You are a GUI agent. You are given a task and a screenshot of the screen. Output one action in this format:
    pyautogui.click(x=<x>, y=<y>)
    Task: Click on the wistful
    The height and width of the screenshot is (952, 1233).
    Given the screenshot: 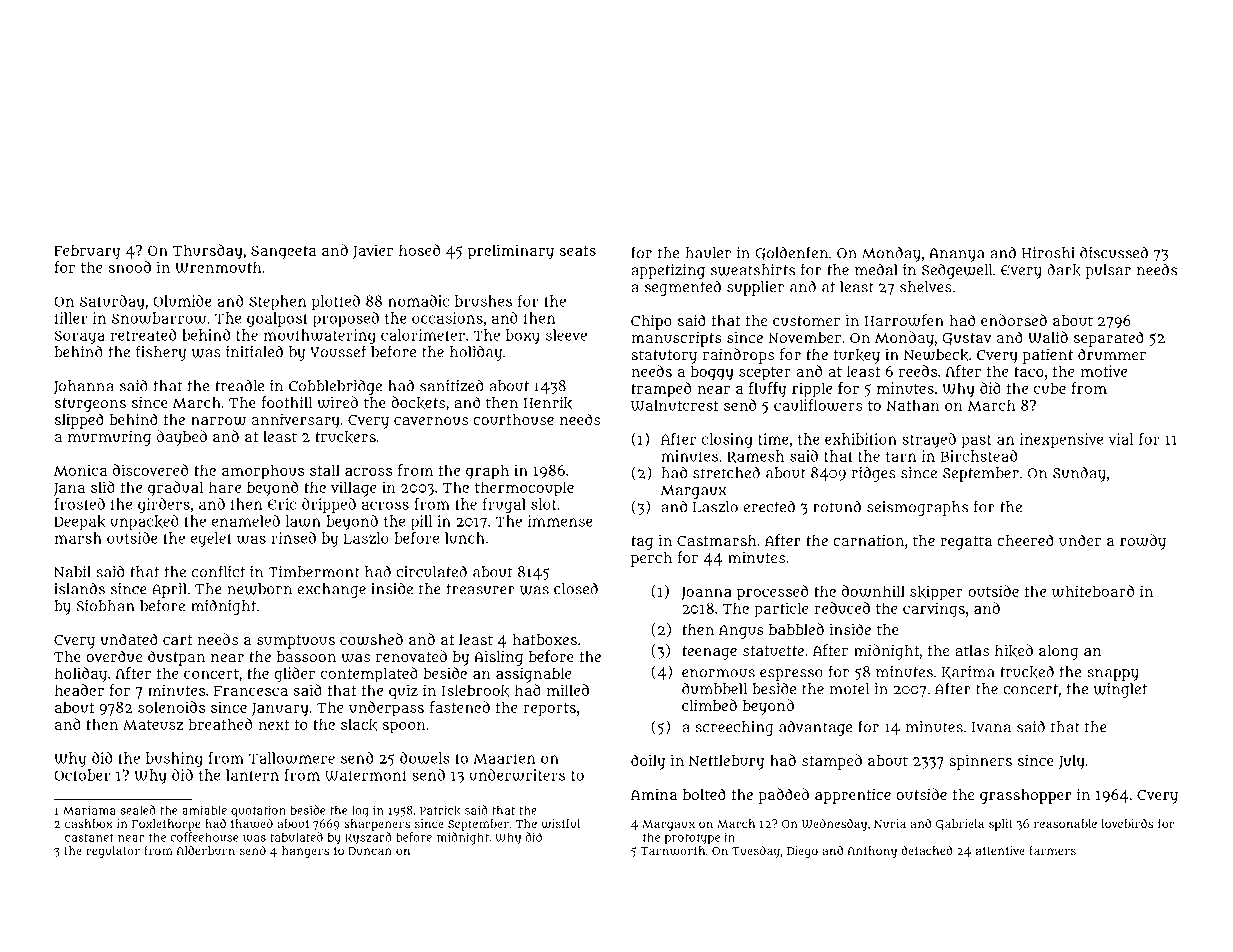 What is the action you would take?
    pyautogui.click(x=561, y=823)
